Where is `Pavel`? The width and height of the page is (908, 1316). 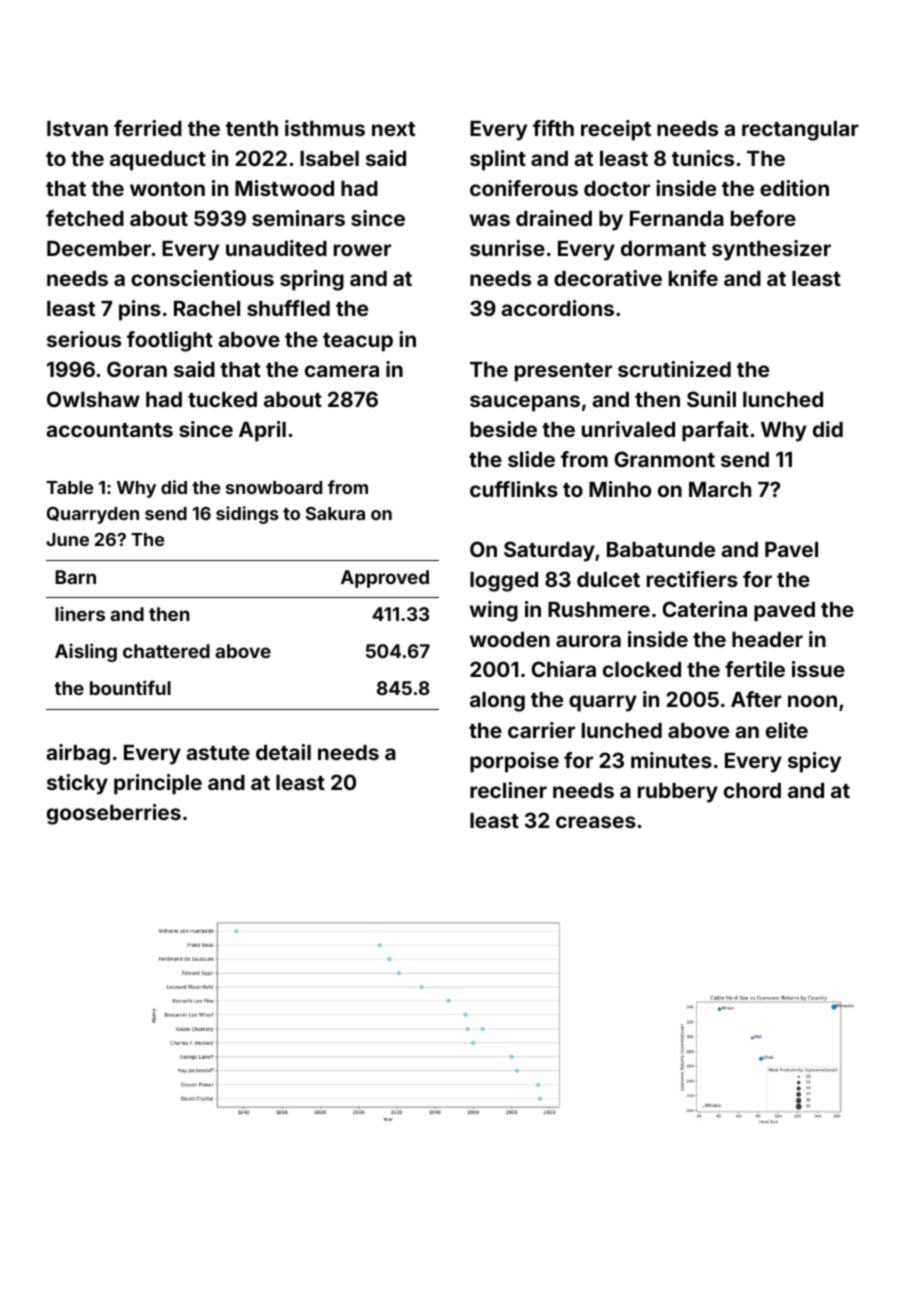
Pavel is located at coordinates (791, 549).
